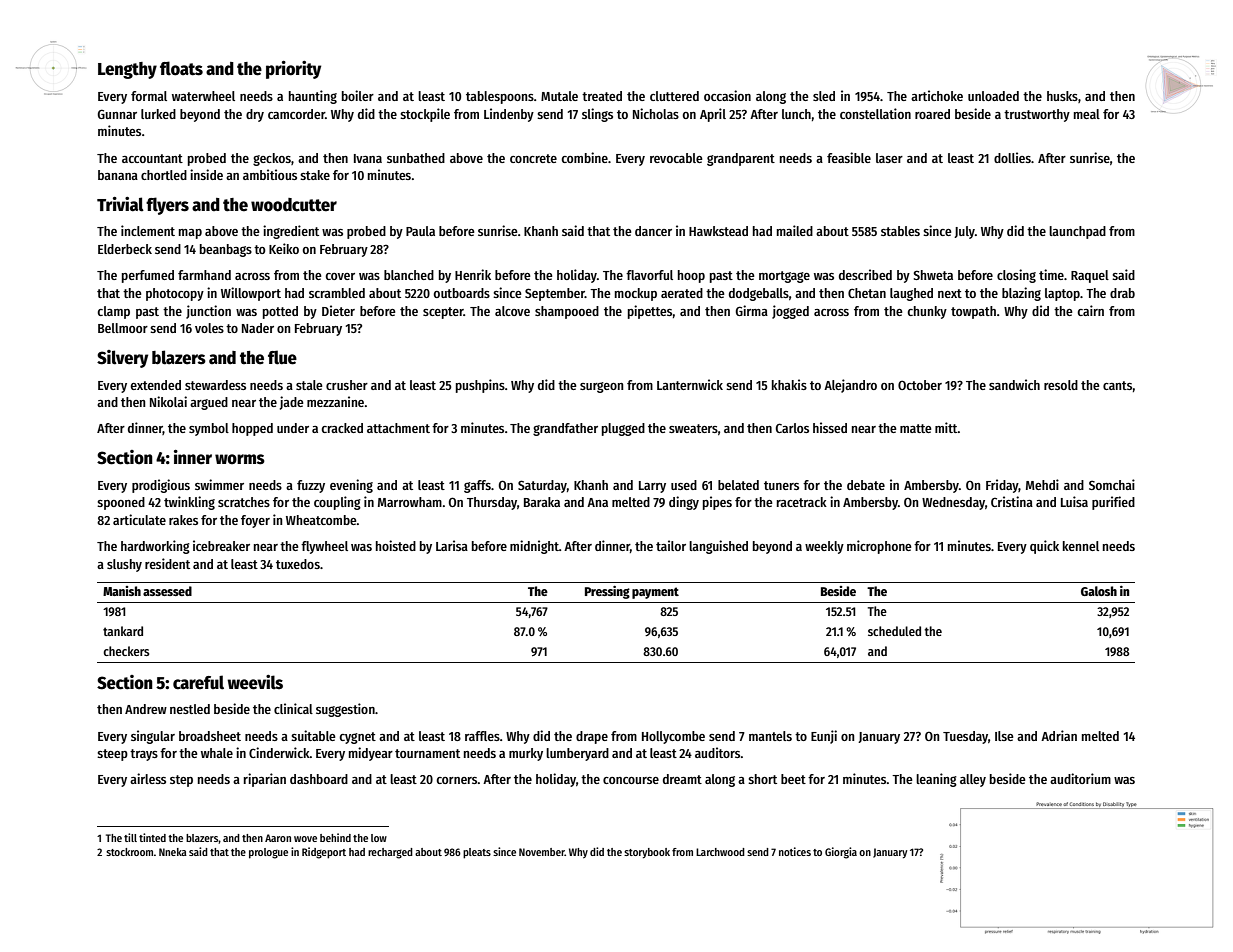 Image resolution: width=1233 pixels, height=952 pixels. Describe the element at coordinates (542, 502) in the document. I see `Baraka` at that location.
